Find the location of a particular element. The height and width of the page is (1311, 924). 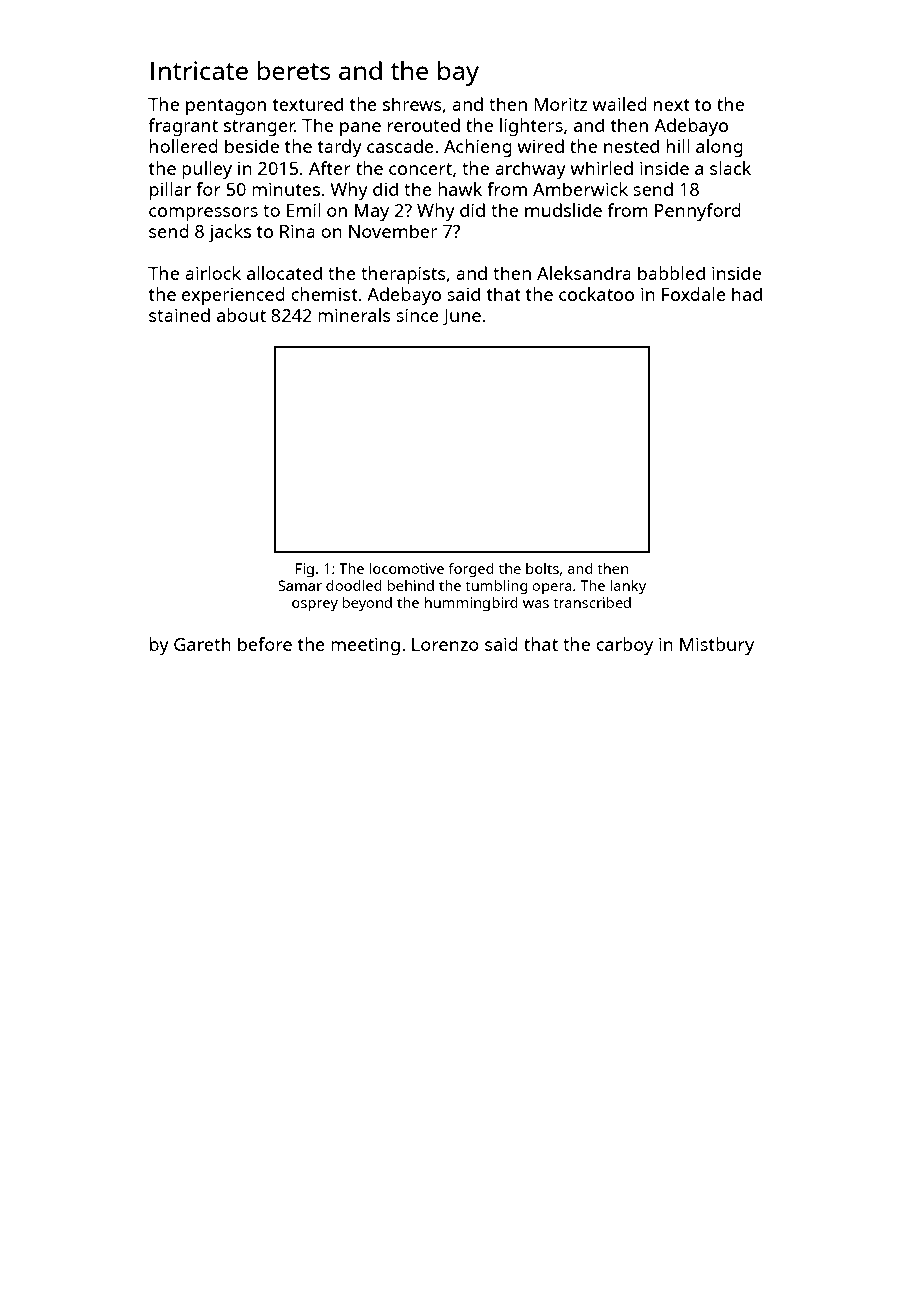

mudslide is located at coordinates (563, 210).
